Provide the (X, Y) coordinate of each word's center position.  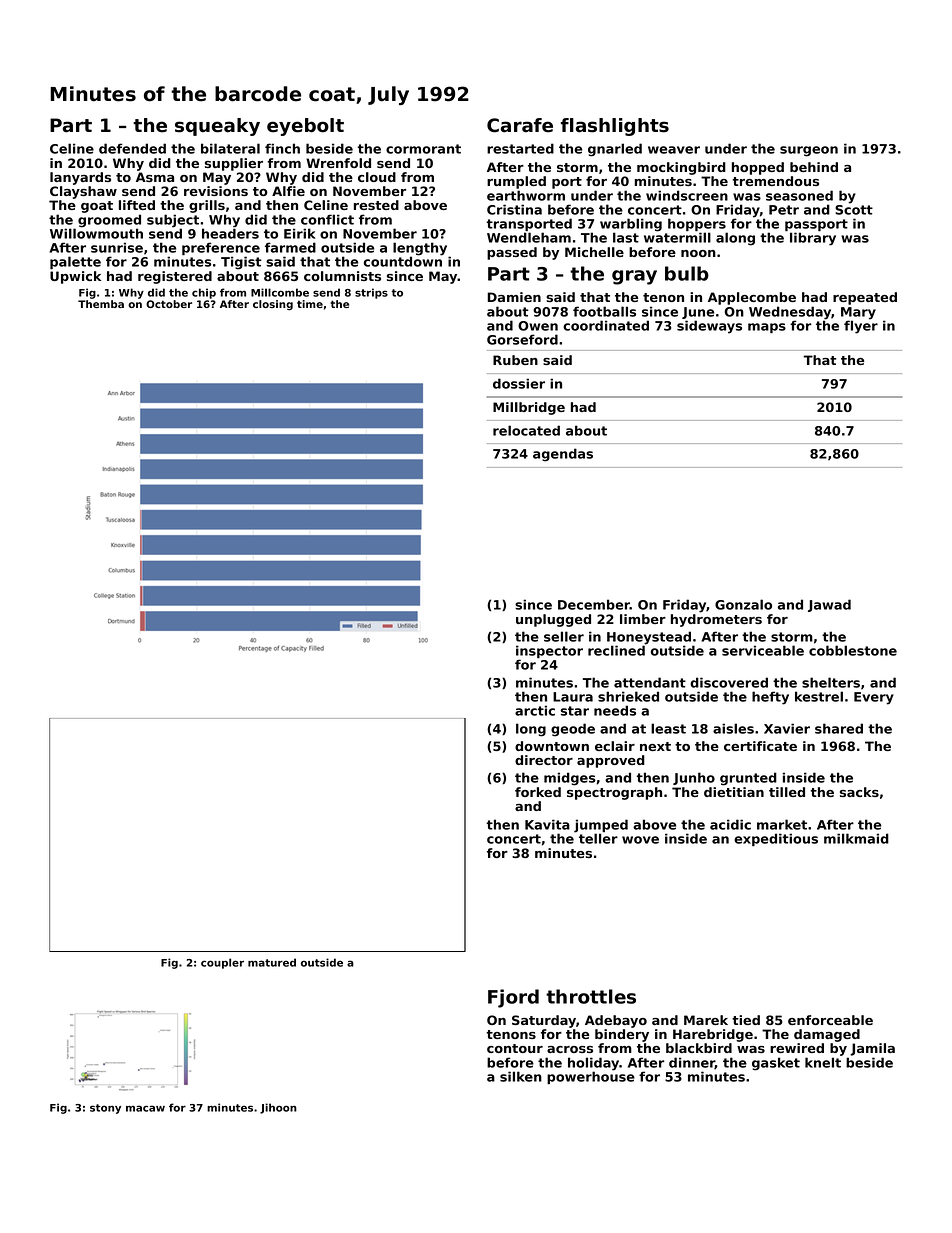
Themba (101, 304)
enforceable (830, 1020)
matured (272, 962)
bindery (622, 1035)
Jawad (829, 605)
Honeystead (649, 638)
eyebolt (305, 127)
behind (814, 167)
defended (132, 148)
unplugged (553, 620)
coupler (222, 963)
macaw (145, 1108)
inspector (549, 651)
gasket (776, 1064)
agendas (563, 455)
